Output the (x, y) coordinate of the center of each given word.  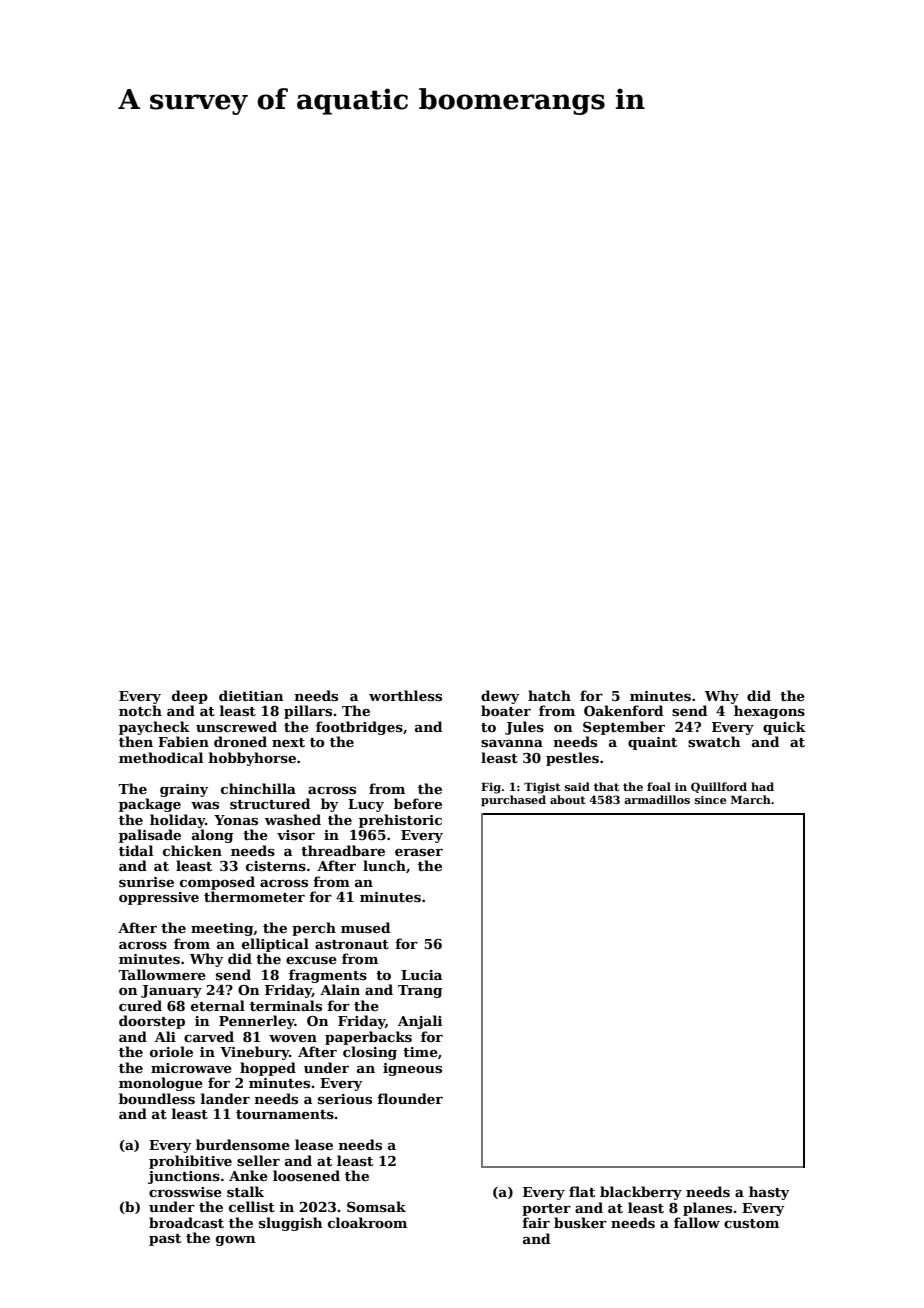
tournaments (285, 1114)
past (165, 1240)
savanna (512, 743)
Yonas (236, 820)
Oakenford (623, 710)
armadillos (657, 799)
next (288, 742)
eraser (419, 852)
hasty (769, 1193)
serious (345, 1099)
